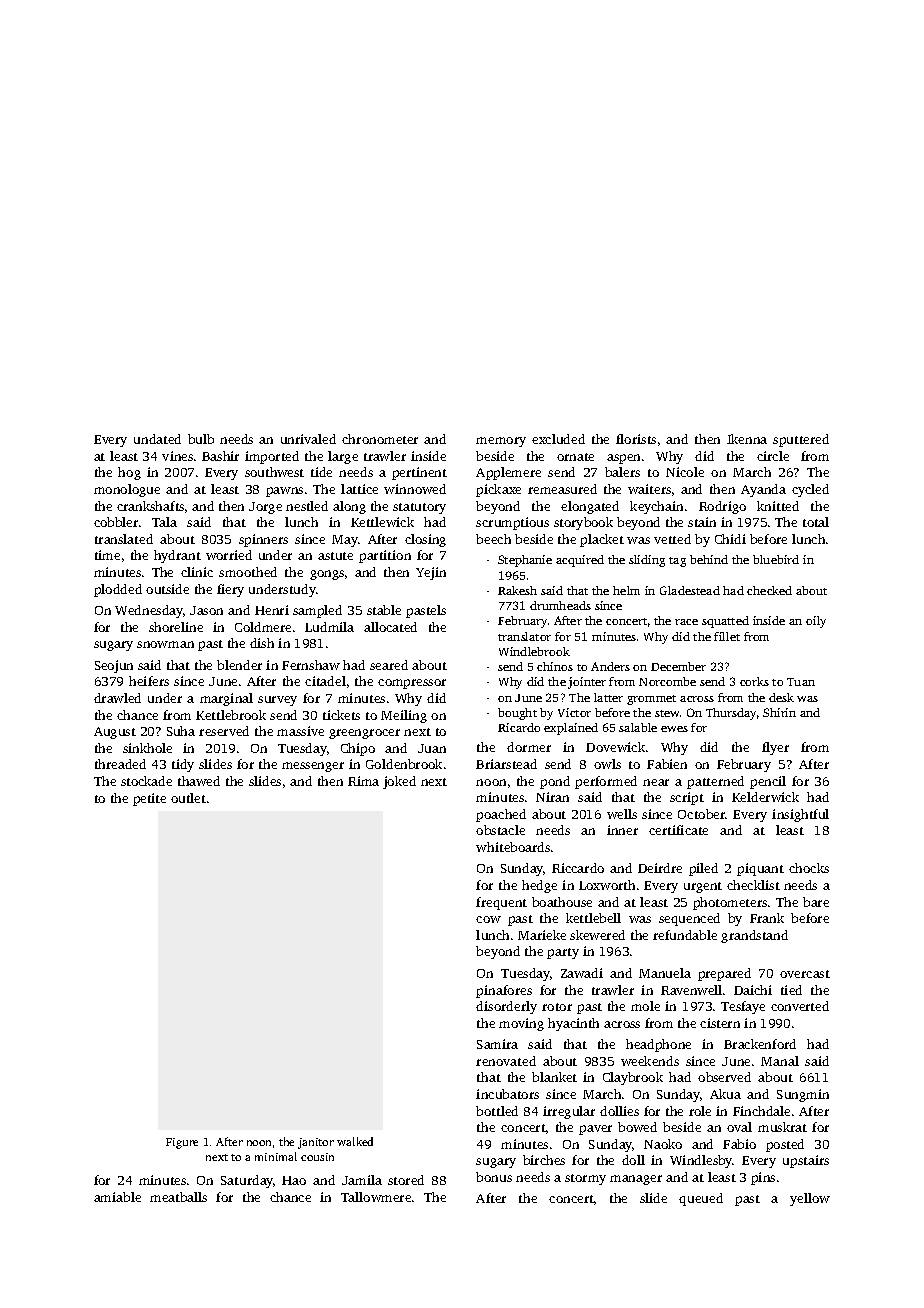 This document has height=1308, width=924. I want to click on memory, so click(501, 442).
